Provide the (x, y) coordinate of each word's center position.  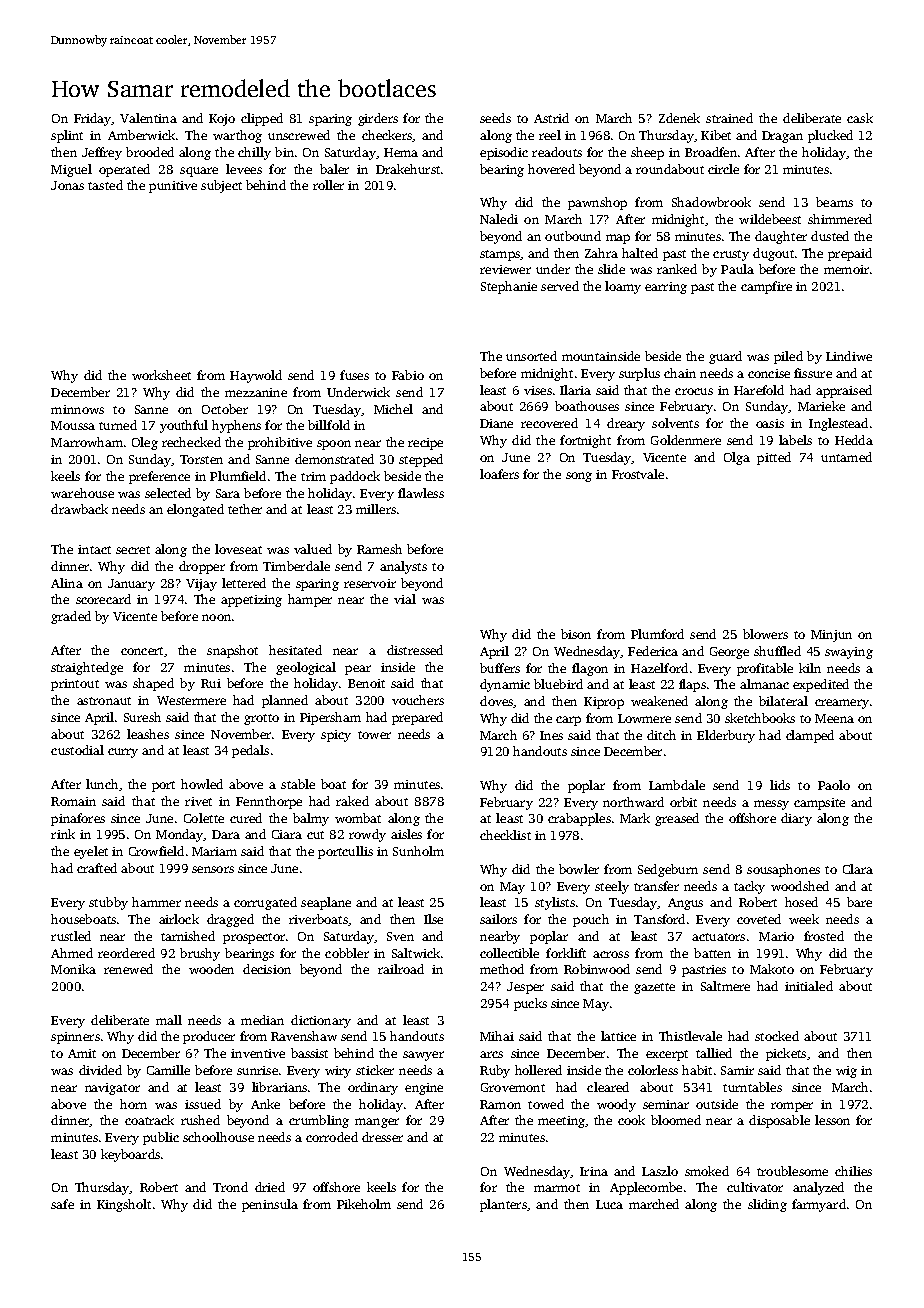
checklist (505, 835)
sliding (767, 1205)
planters (503, 1205)
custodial (77, 750)
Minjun (831, 636)
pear (358, 670)
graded (71, 617)
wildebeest (770, 219)
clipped (262, 119)
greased (677, 819)
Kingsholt (124, 1205)
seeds (495, 118)
